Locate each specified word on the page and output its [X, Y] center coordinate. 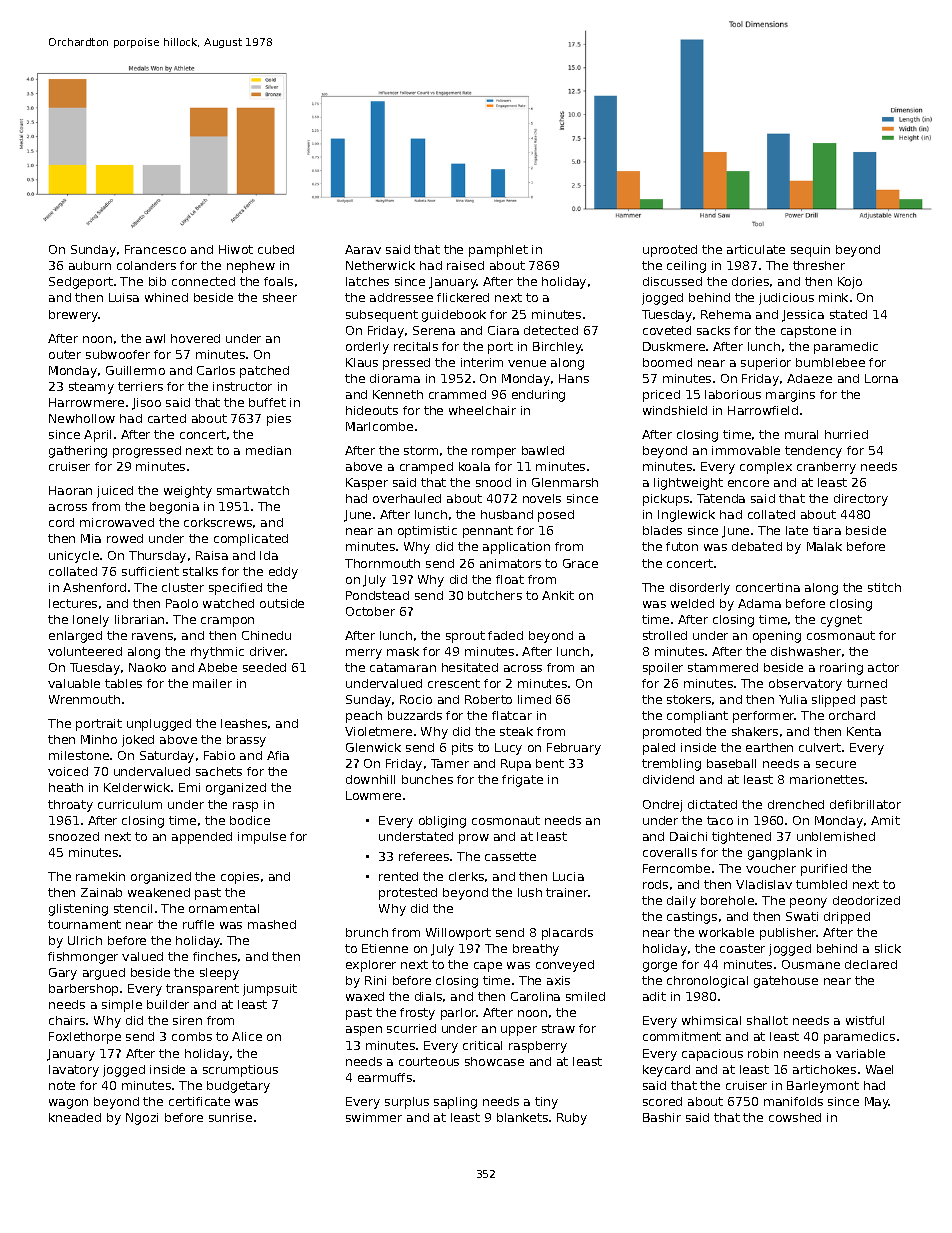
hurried [846, 434]
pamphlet [498, 251]
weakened [159, 892]
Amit [885, 820]
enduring [538, 396]
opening [777, 637]
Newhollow [82, 418]
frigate [522, 781]
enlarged [75, 637]
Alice [247, 1036]
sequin [810, 251]
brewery [74, 316]
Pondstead [377, 595]
